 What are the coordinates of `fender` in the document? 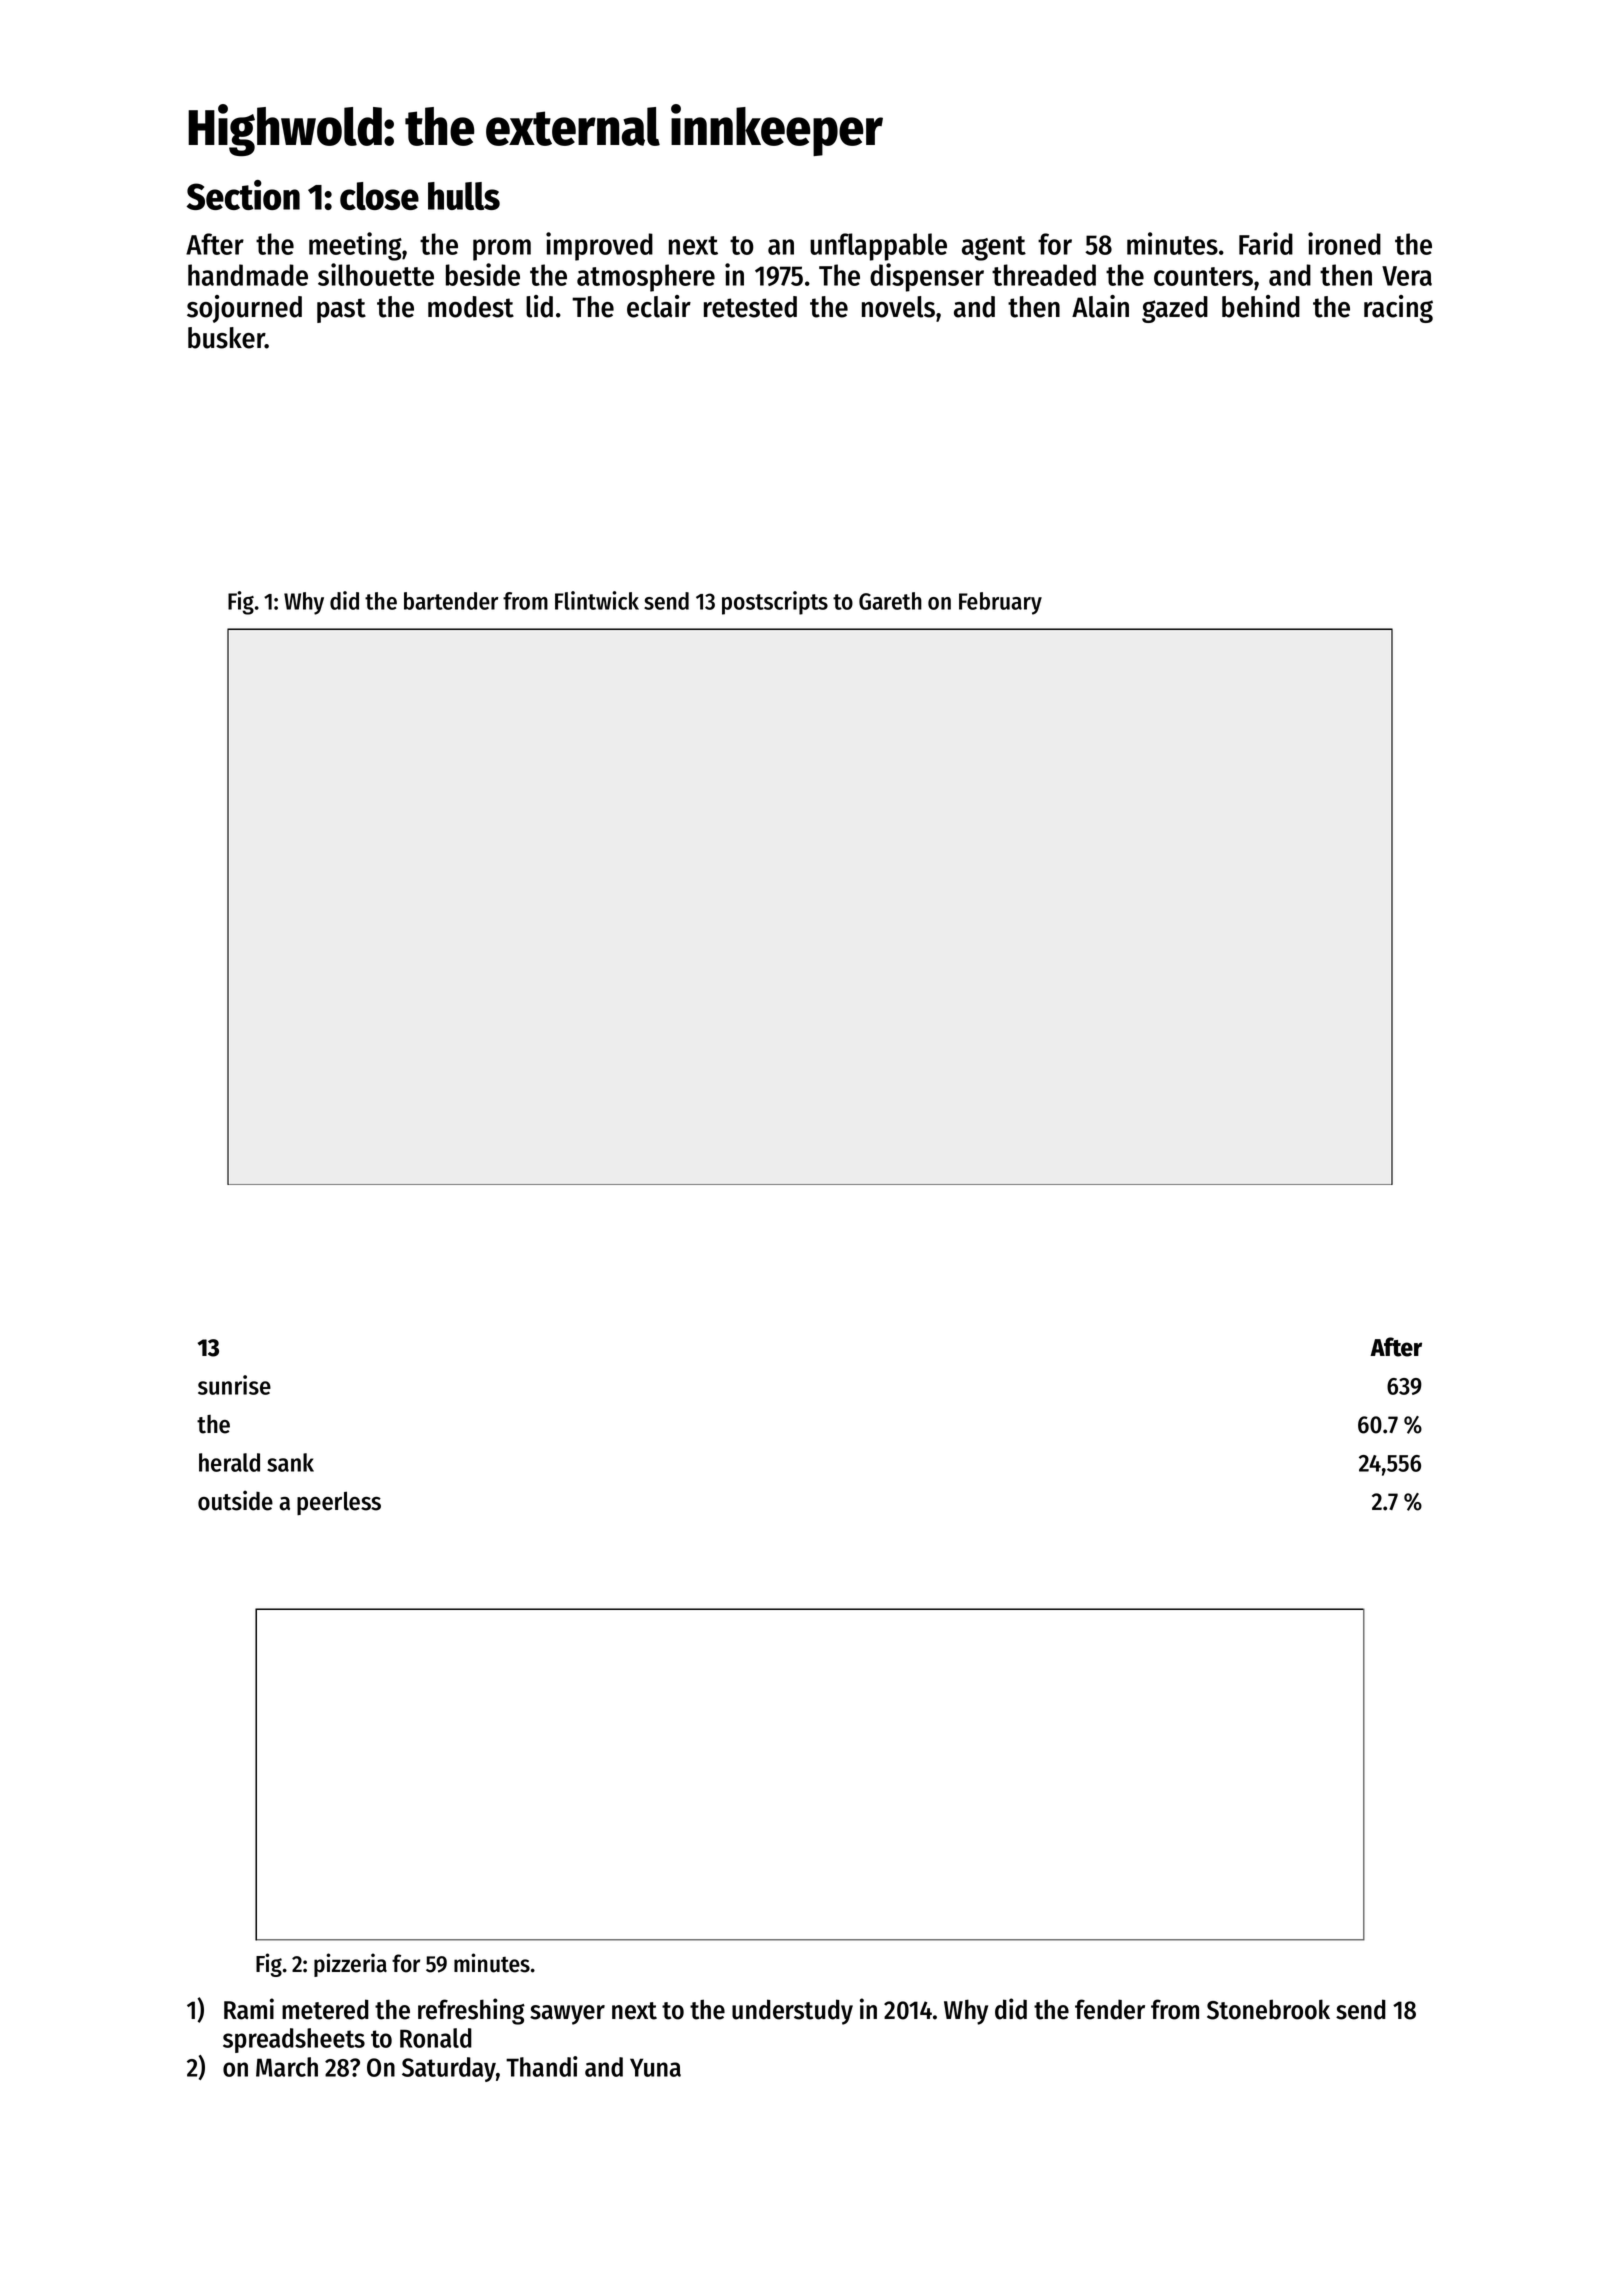 It's located at (1110, 2009).
